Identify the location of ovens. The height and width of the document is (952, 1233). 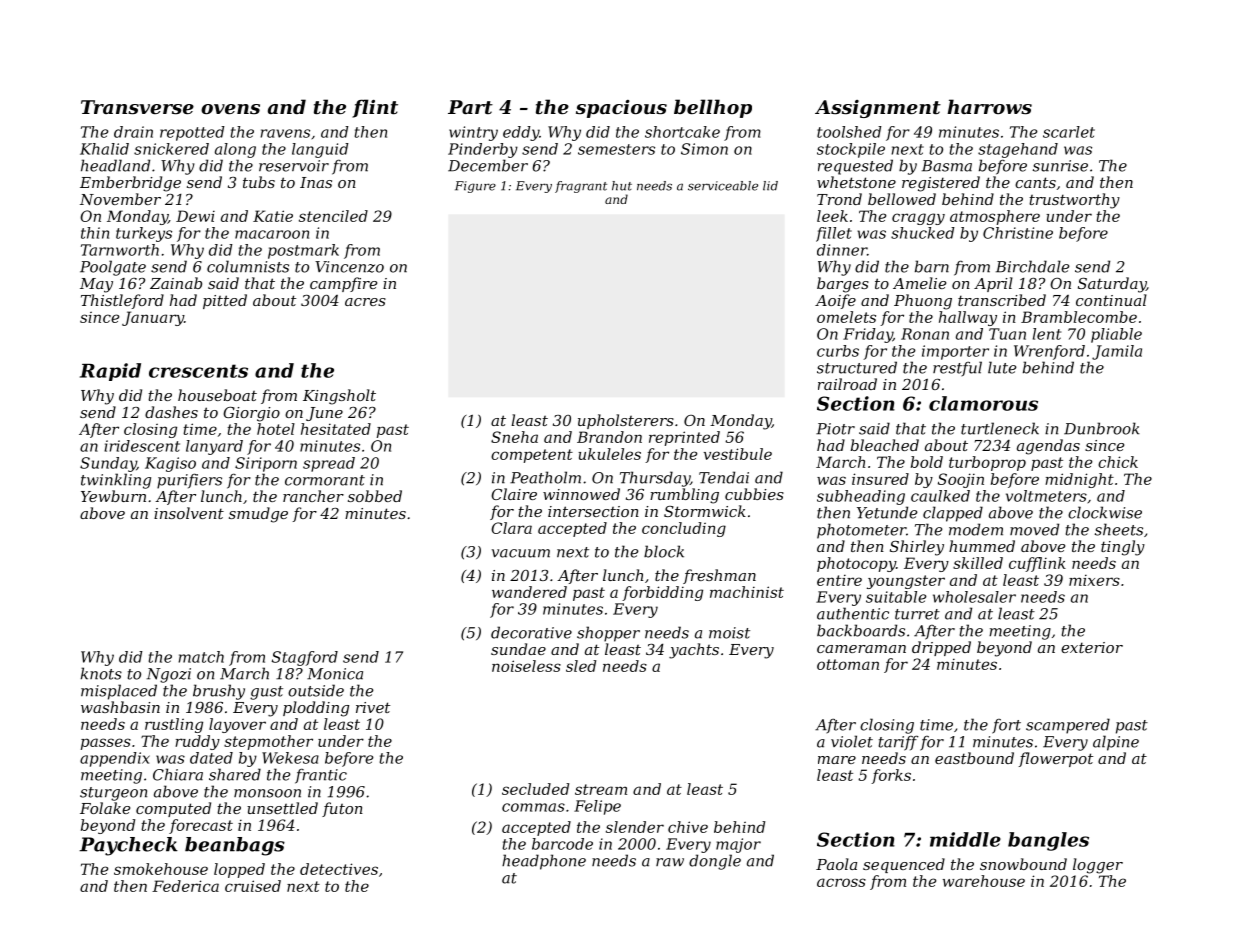
(230, 109).
